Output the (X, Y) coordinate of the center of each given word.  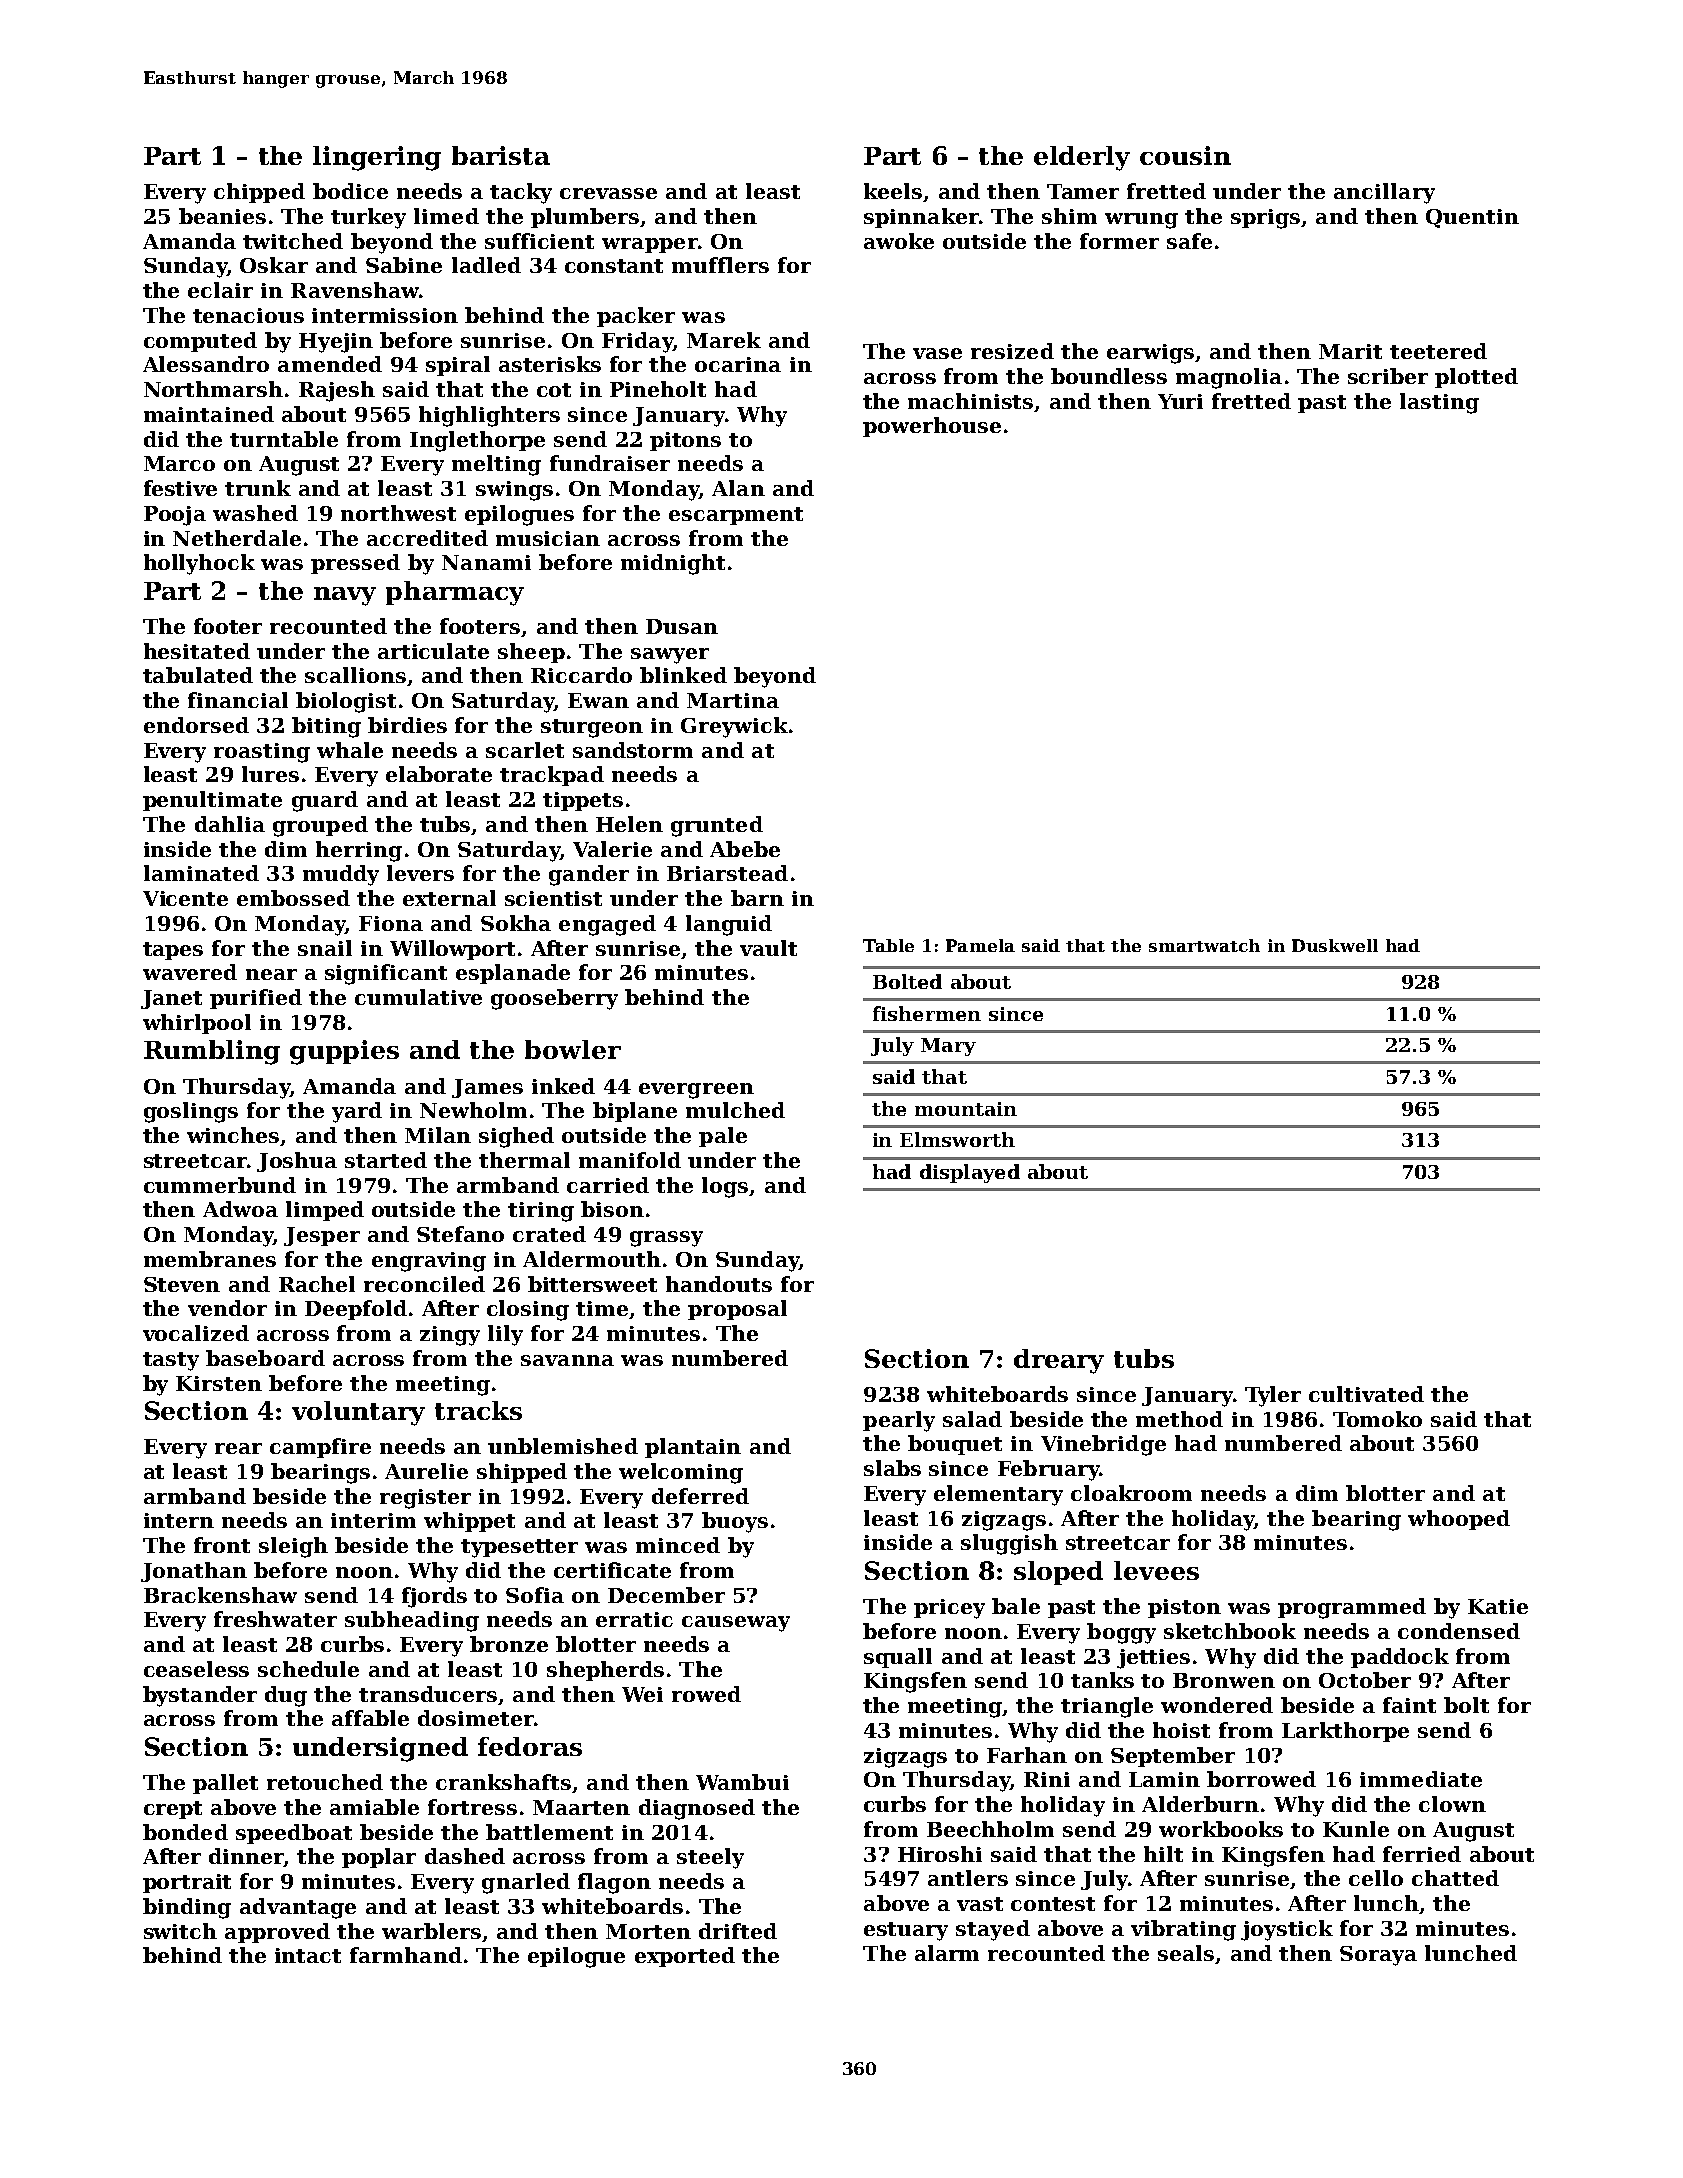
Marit (1350, 351)
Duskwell (1335, 945)
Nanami (486, 562)
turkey (368, 218)
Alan (738, 488)
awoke (899, 241)
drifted (738, 1931)
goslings (191, 1112)
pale (723, 1137)
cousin (1185, 155)
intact (308, 1955)
